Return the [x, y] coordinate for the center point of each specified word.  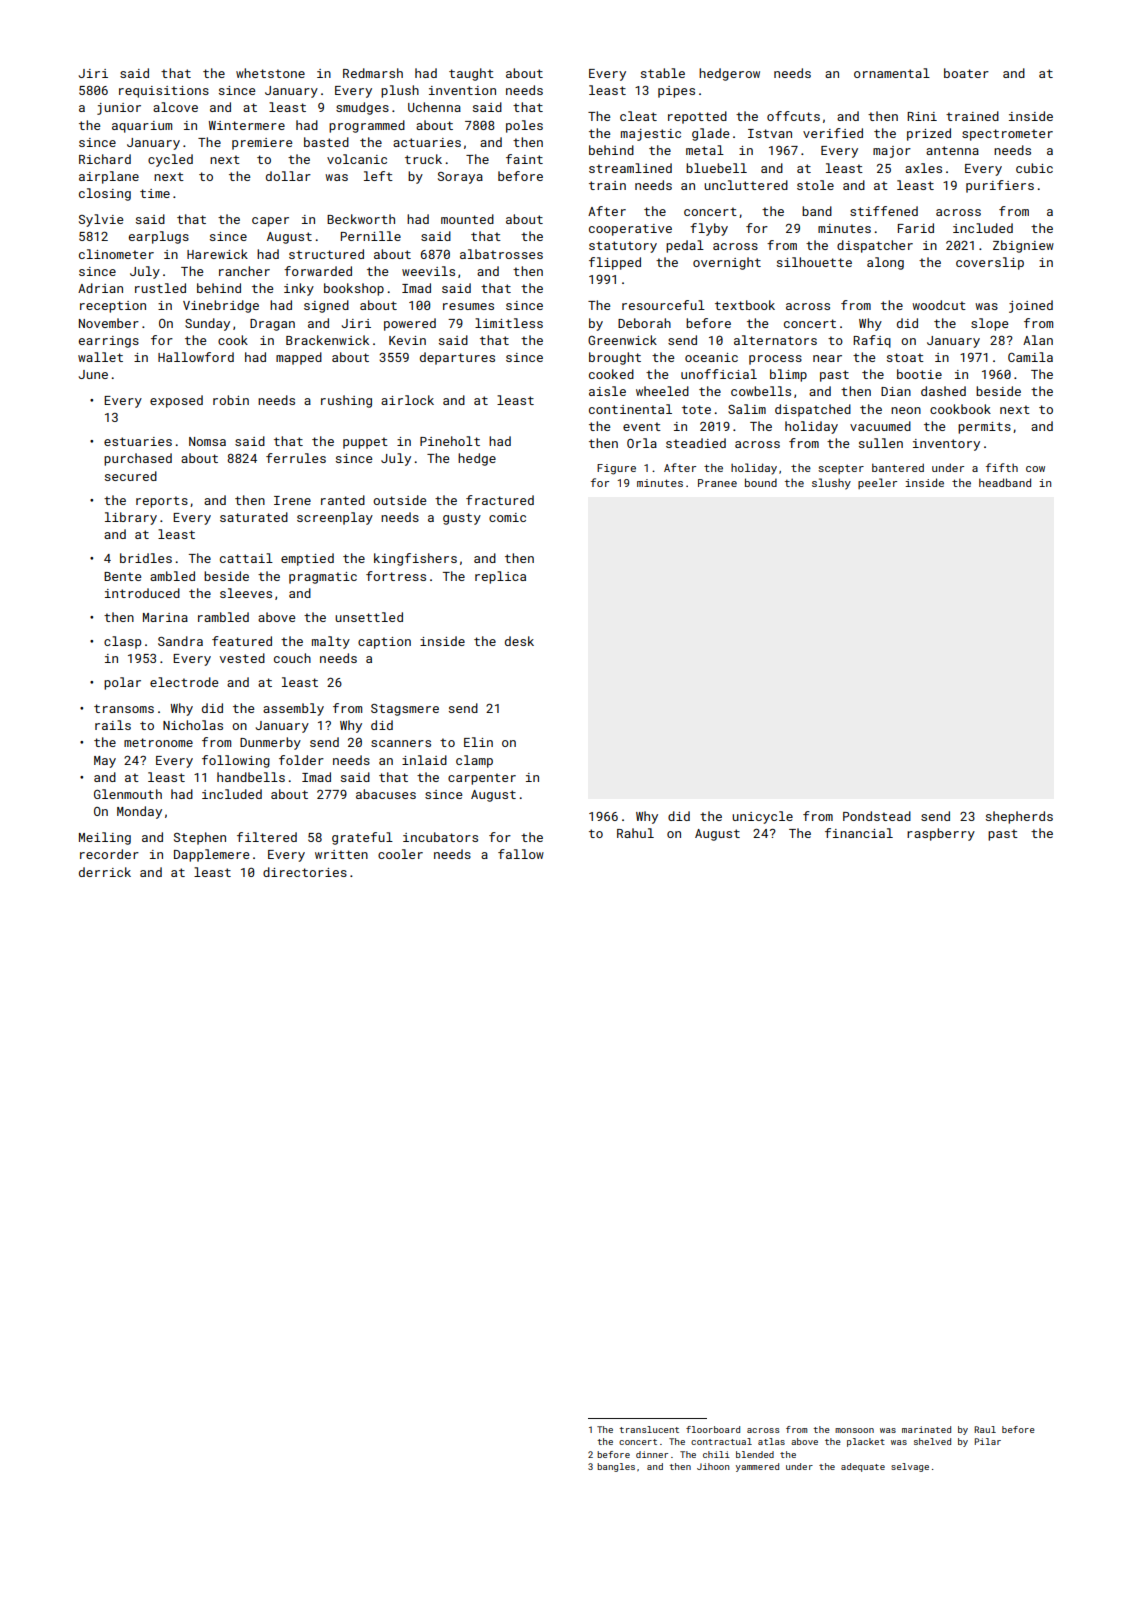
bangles [616, 1467]
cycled [170, 160]
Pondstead [877, 816]
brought [615, 358]
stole [815, 185]
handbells [251, 777]
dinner [652, 1454]
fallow [521, 854]
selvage [910, 1467]
